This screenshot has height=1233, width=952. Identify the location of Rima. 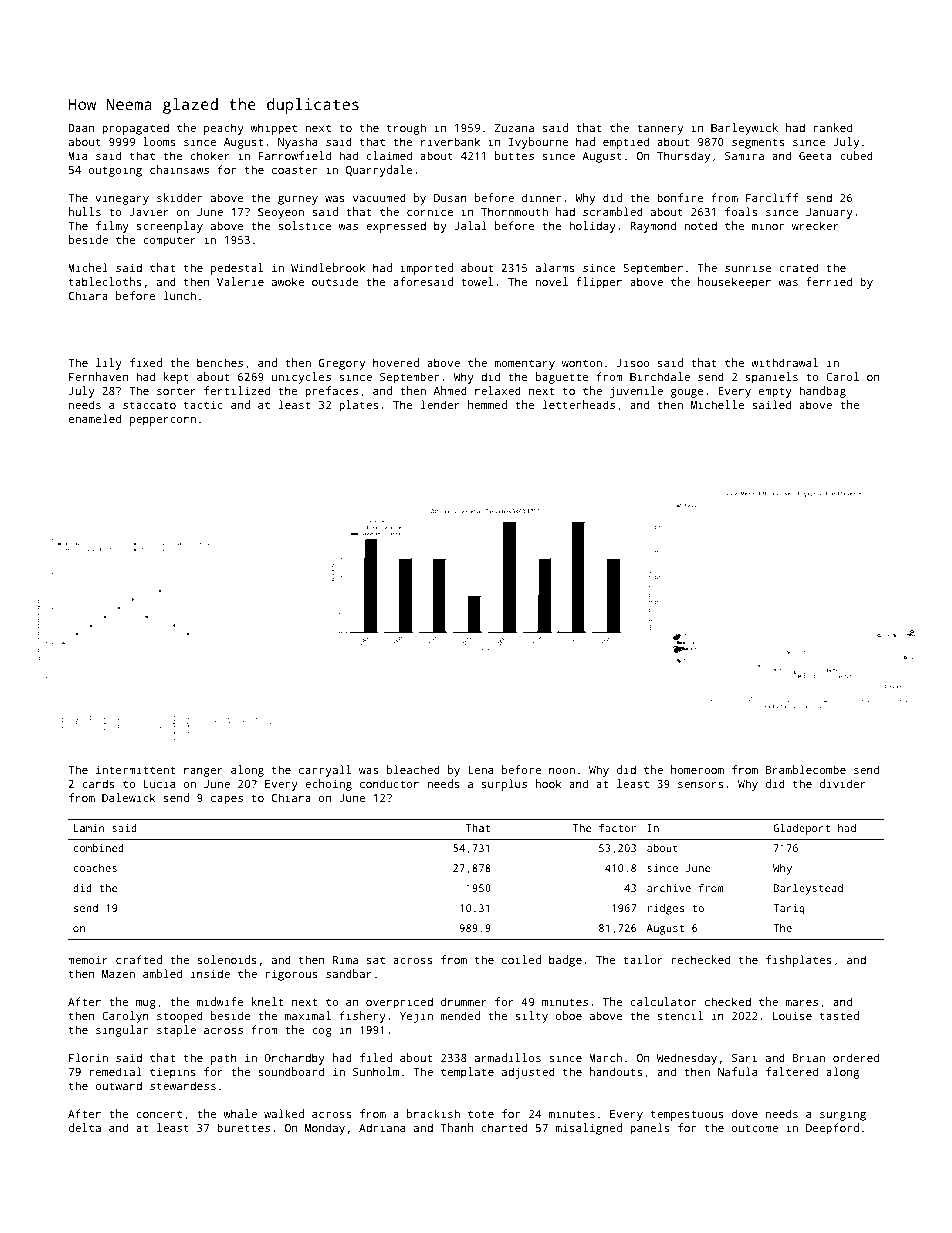
(345, 959).
